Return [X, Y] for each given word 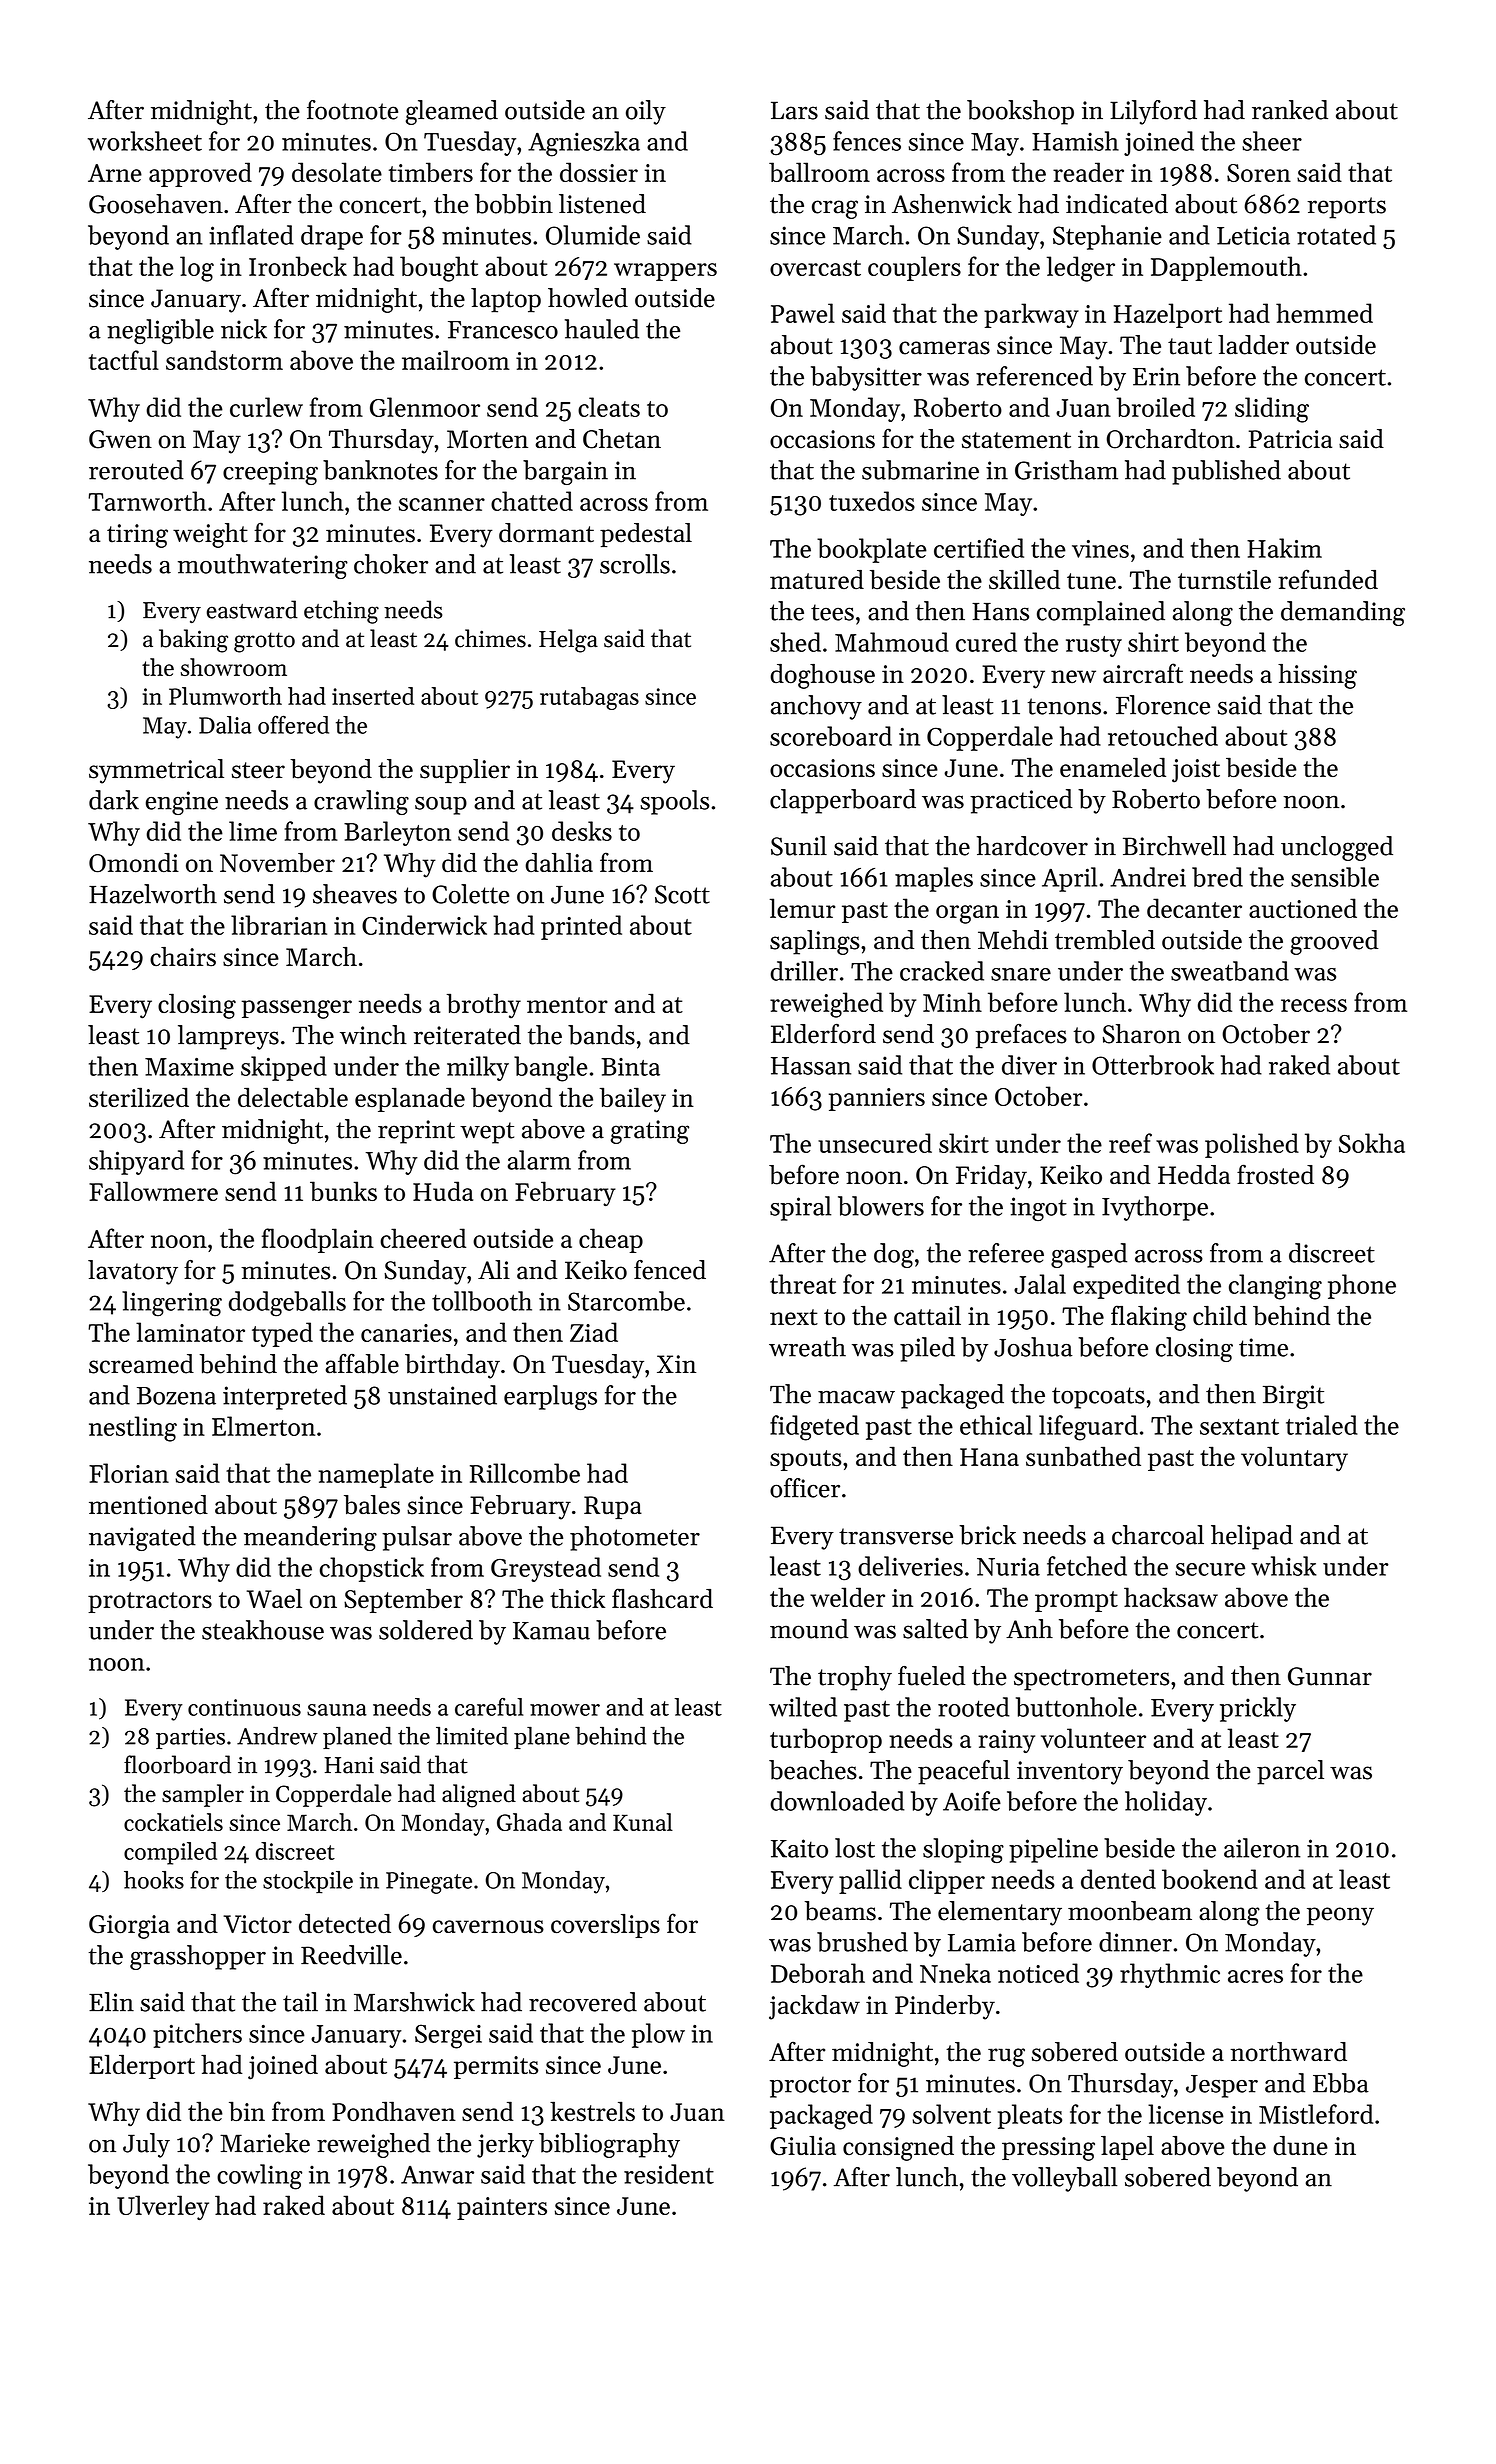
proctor [810, 2087]
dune [1300, 2145]
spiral [800, 1208]
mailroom [456, 360]
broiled [1155, 407]
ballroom [819, 172]
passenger [297, 1009]
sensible [1335, 877]
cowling [259, 2177]
